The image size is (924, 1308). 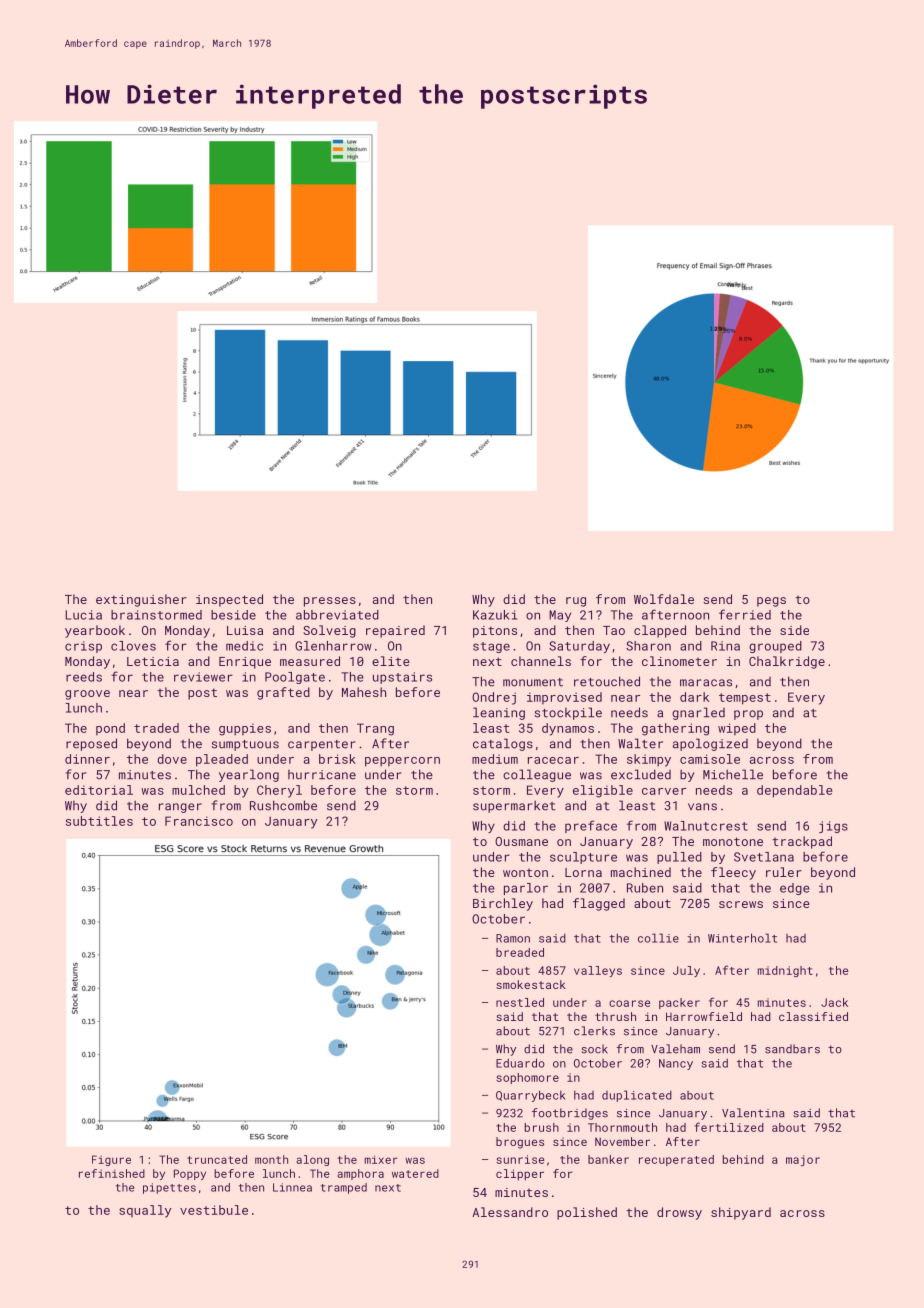 I want to click on drowsy, so click(x=679, y=1213).
